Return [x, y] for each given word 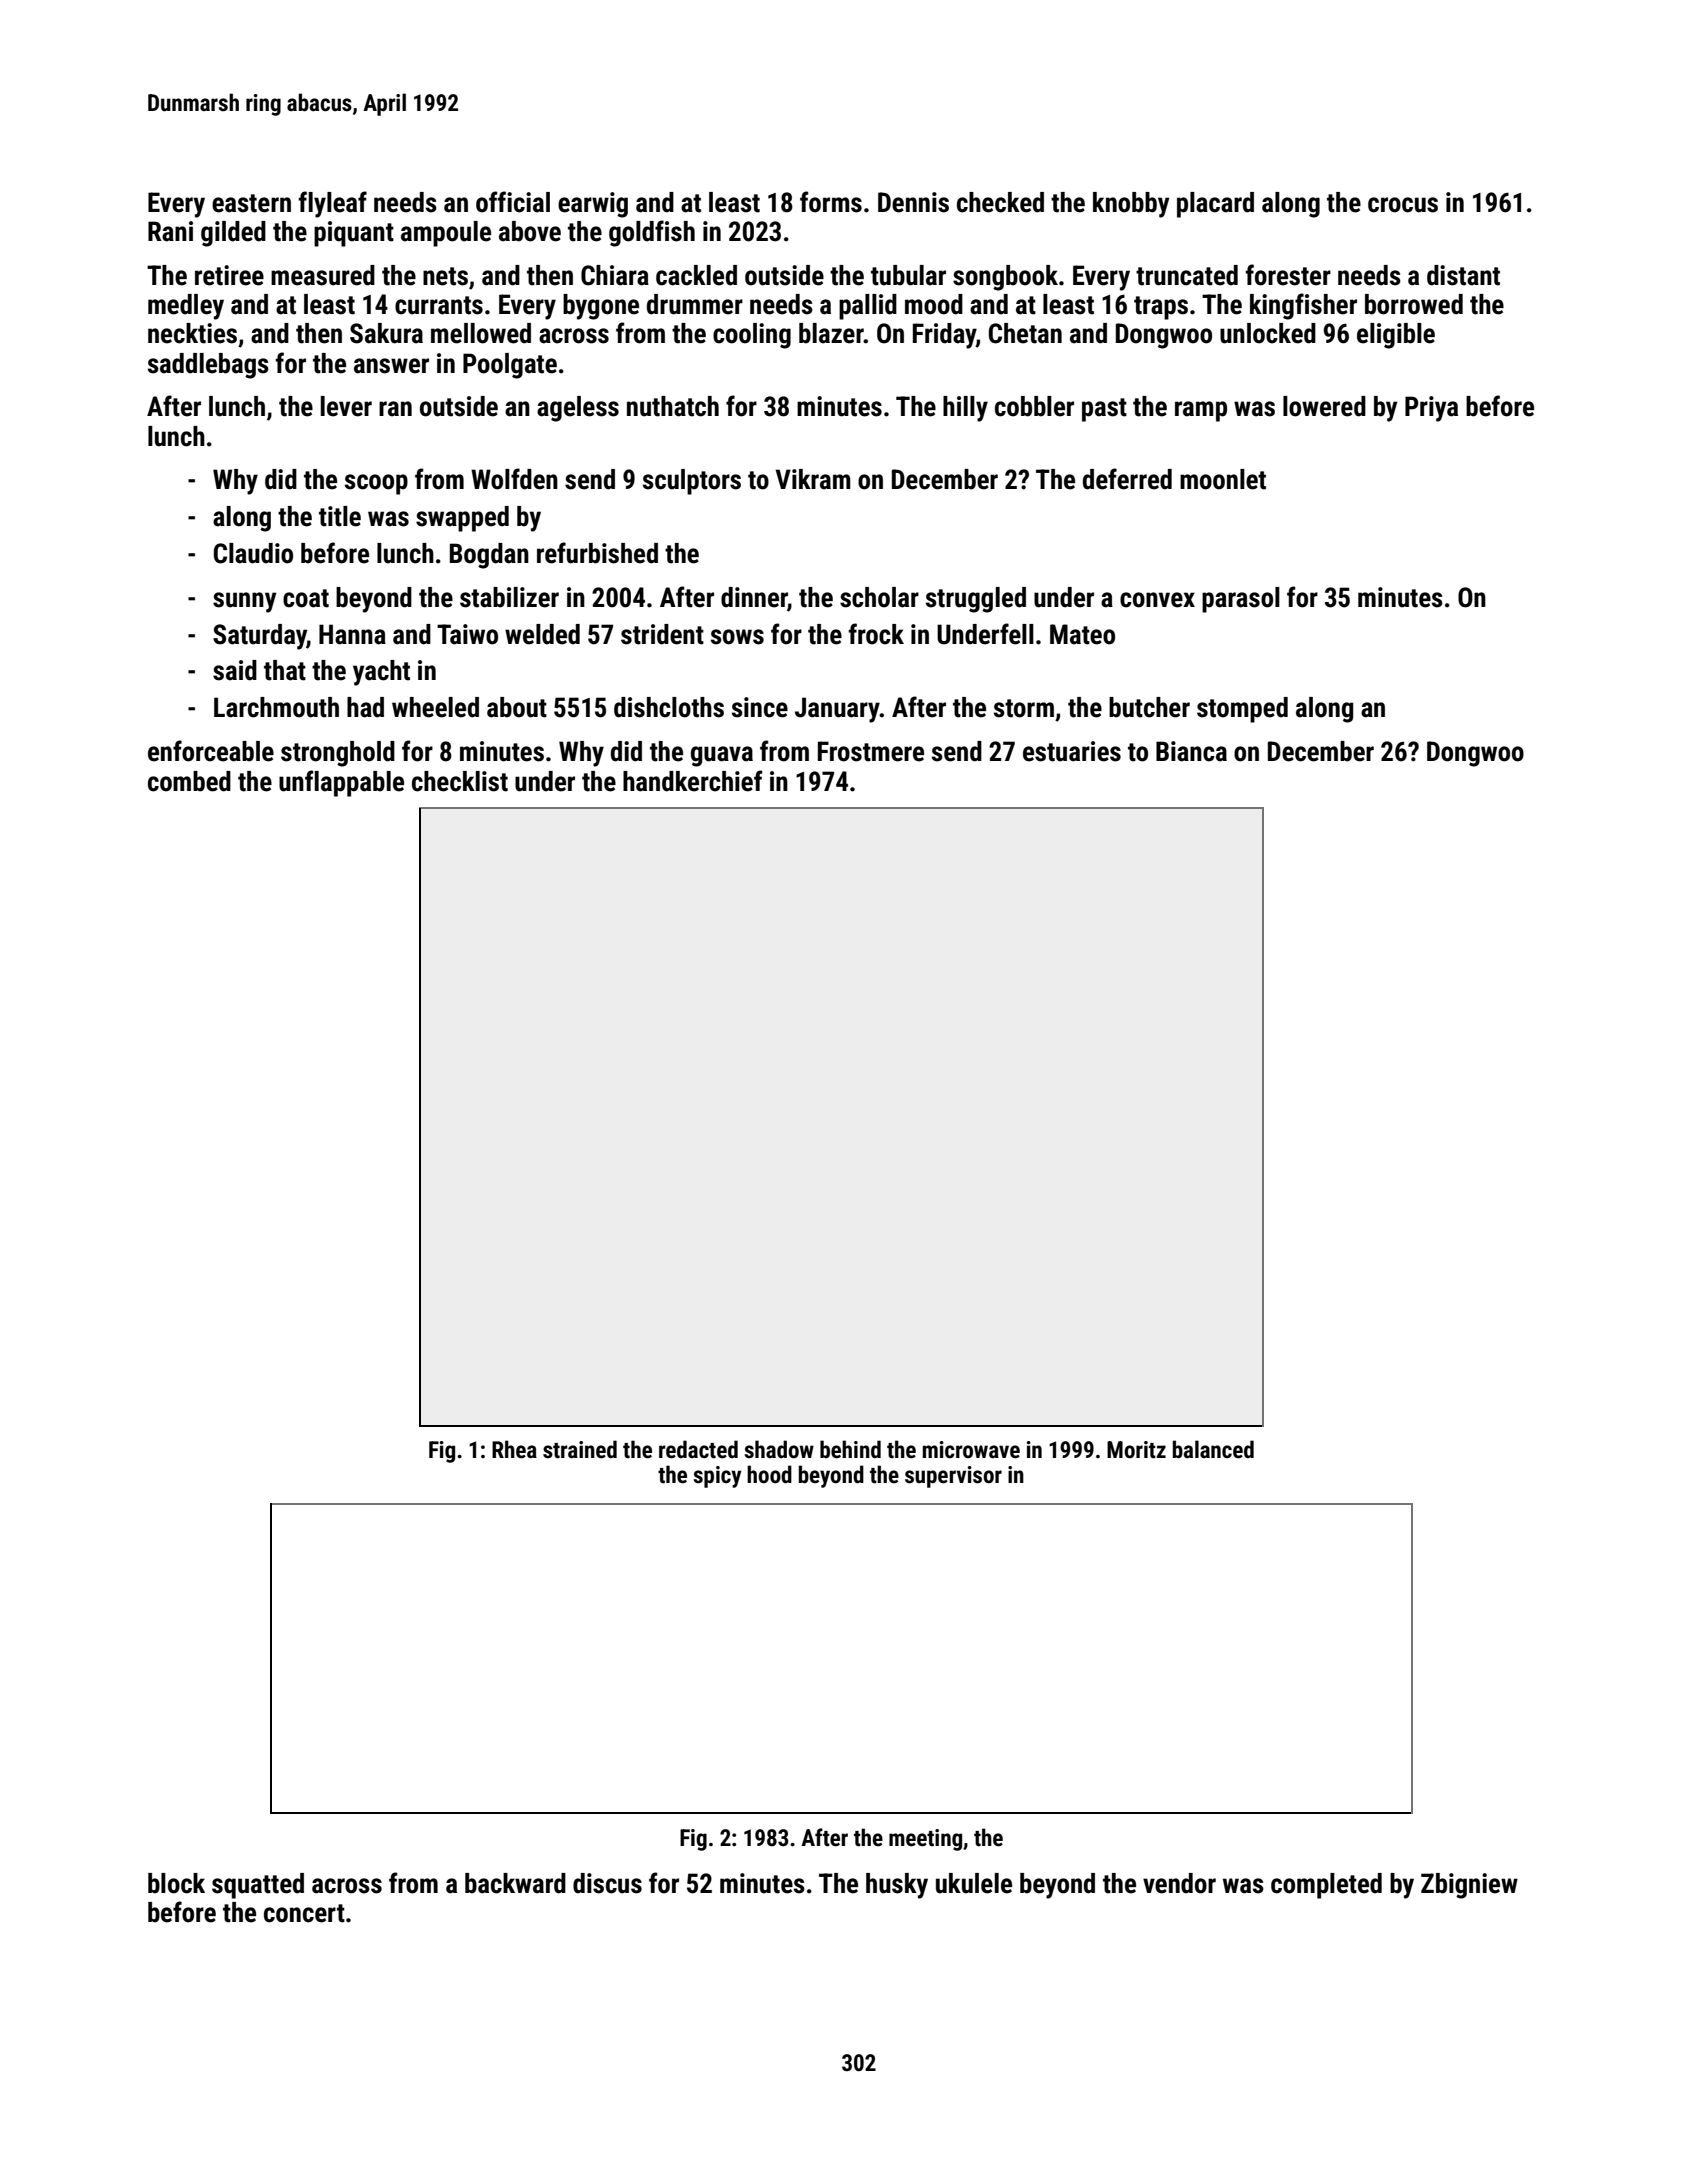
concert [304, 1913]
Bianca [1191, 751]
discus [607, 1883]
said [235, 670]
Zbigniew [1469, 1886]
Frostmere [871, 751]
